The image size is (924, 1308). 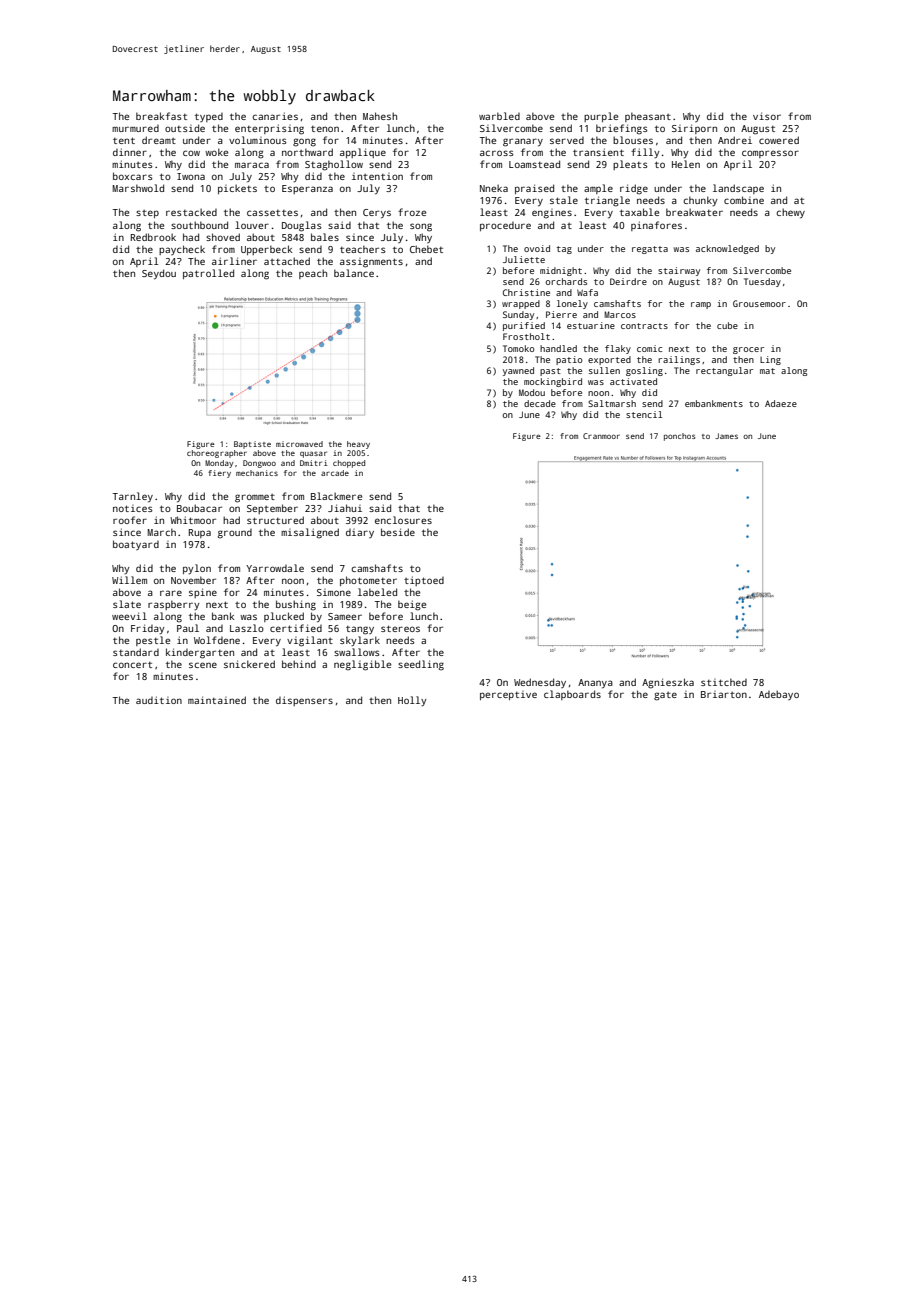 What do you see at coordinates (779, 695) in the screenshot?
I see `Adebayo` at bounding box center [779, 695].
